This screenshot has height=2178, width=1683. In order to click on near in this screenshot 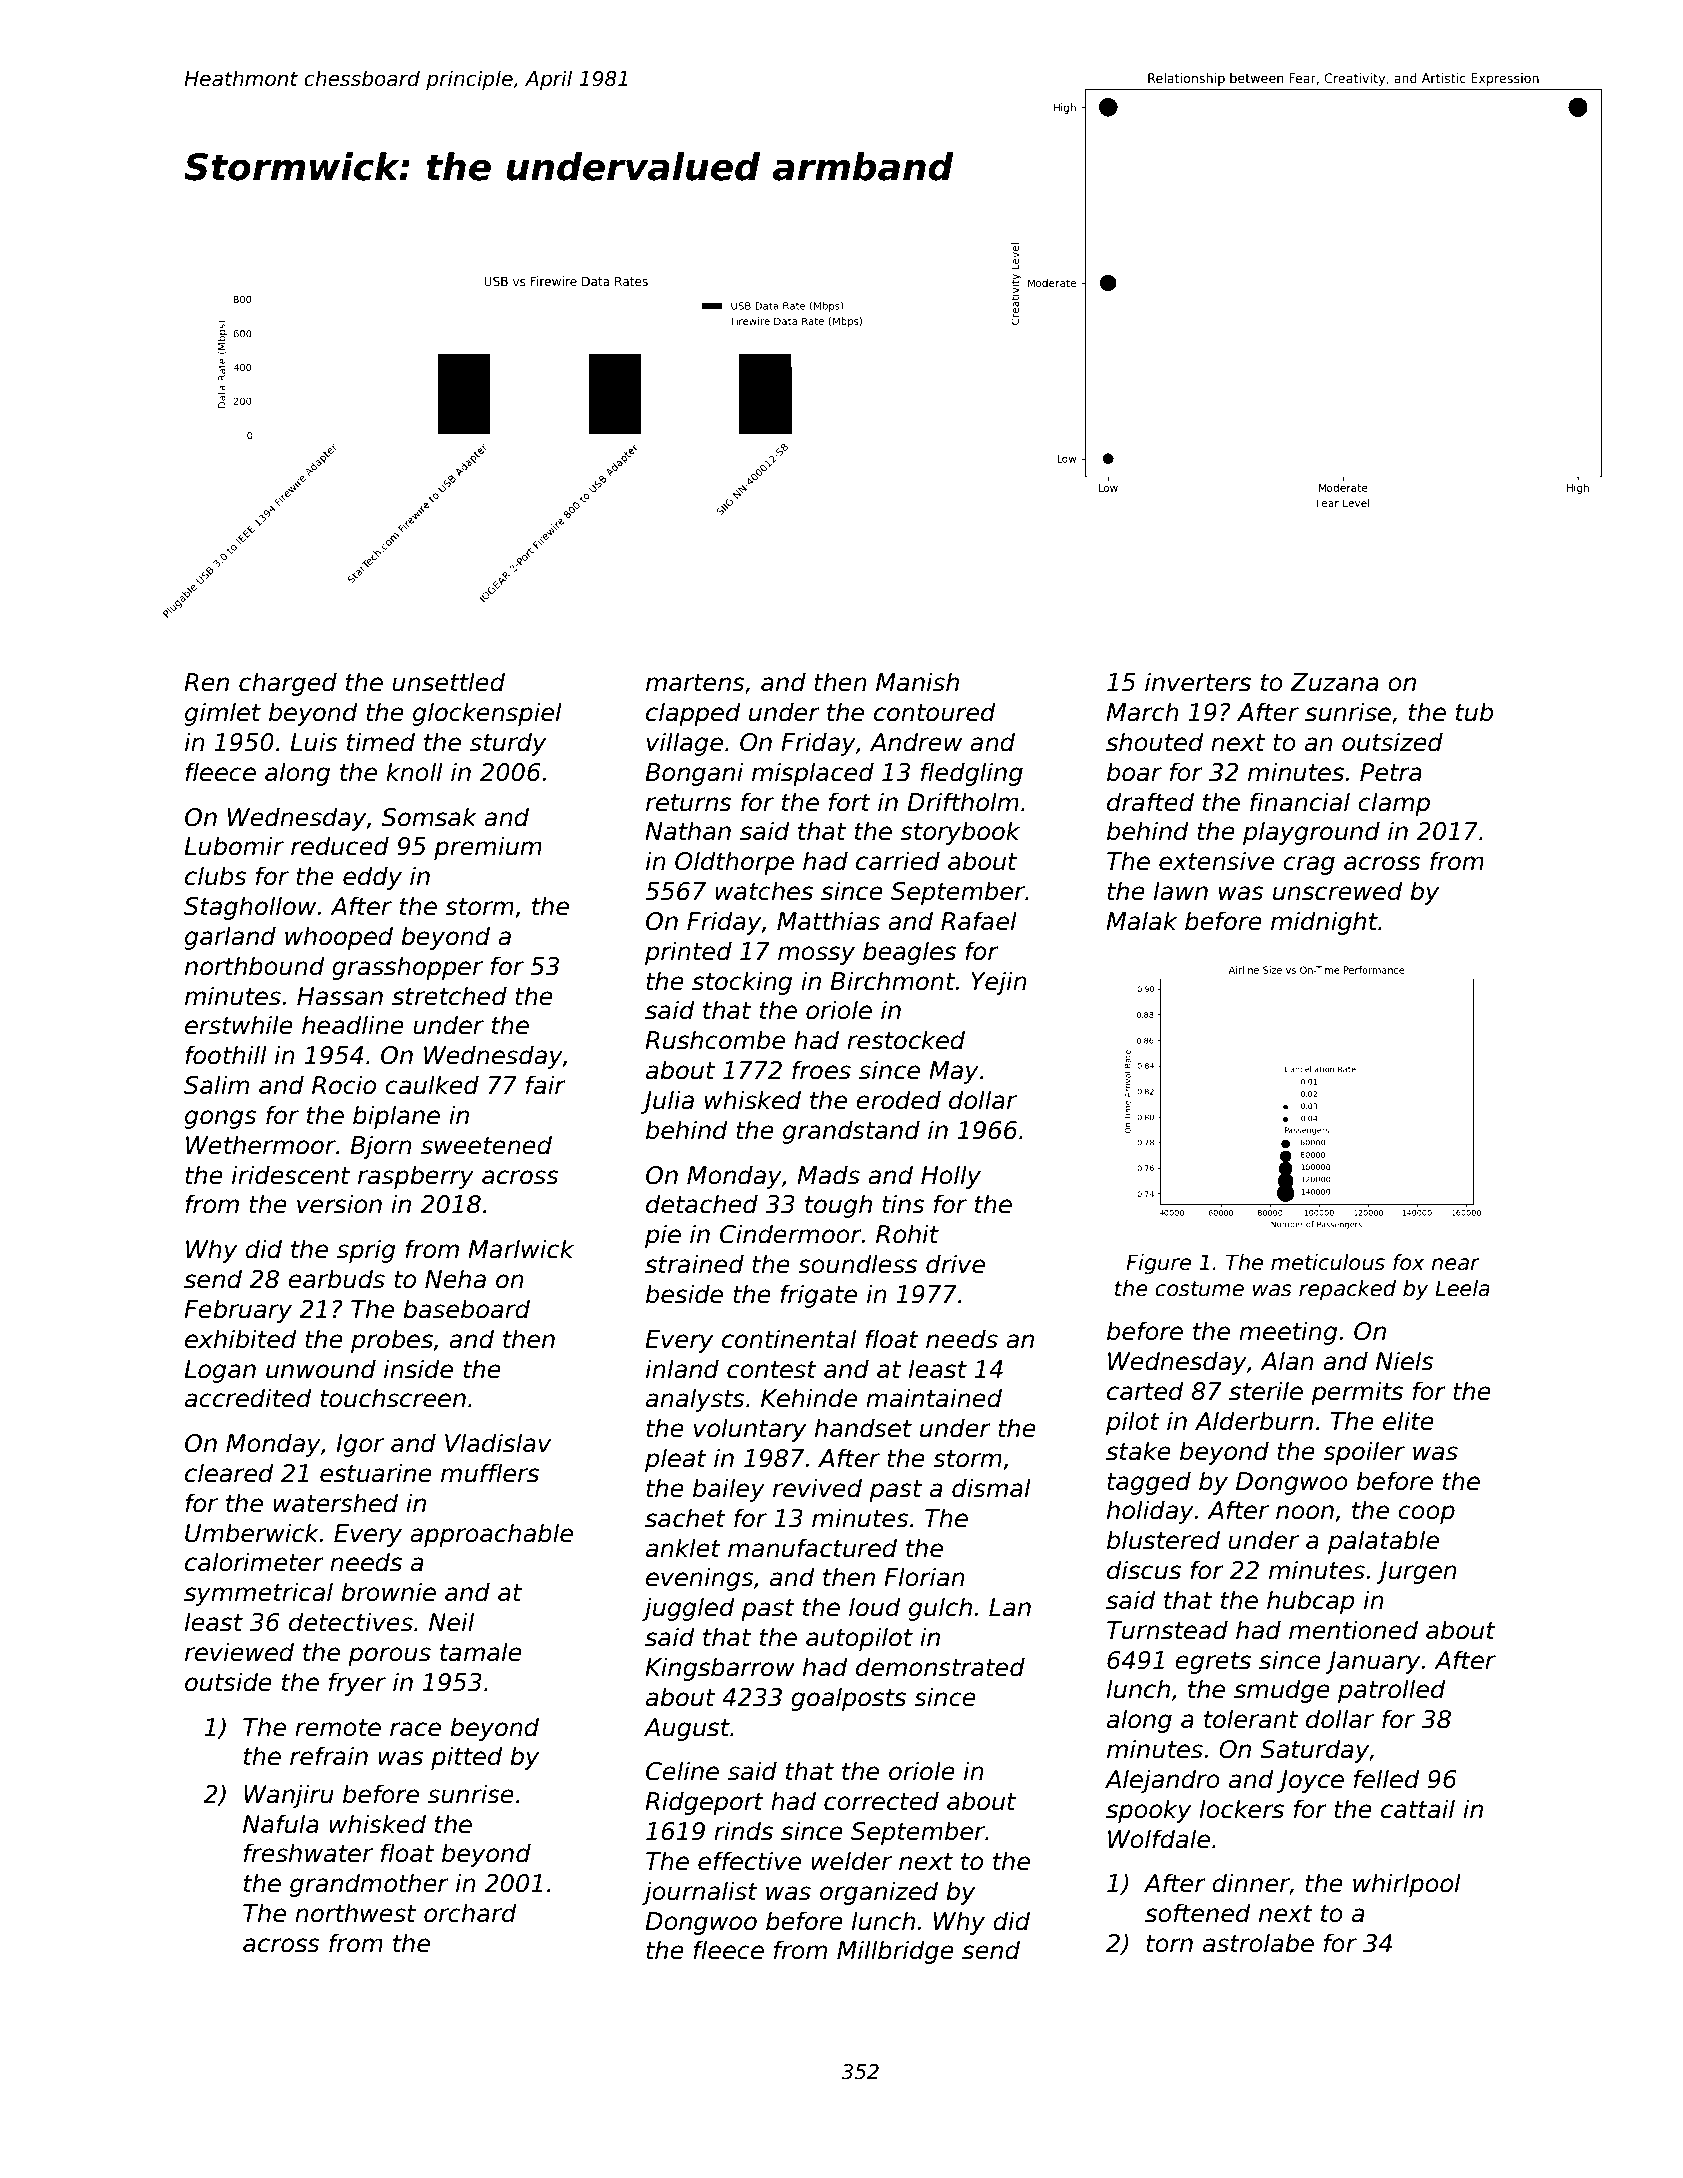, I will do `click(1455, 1264)`.
